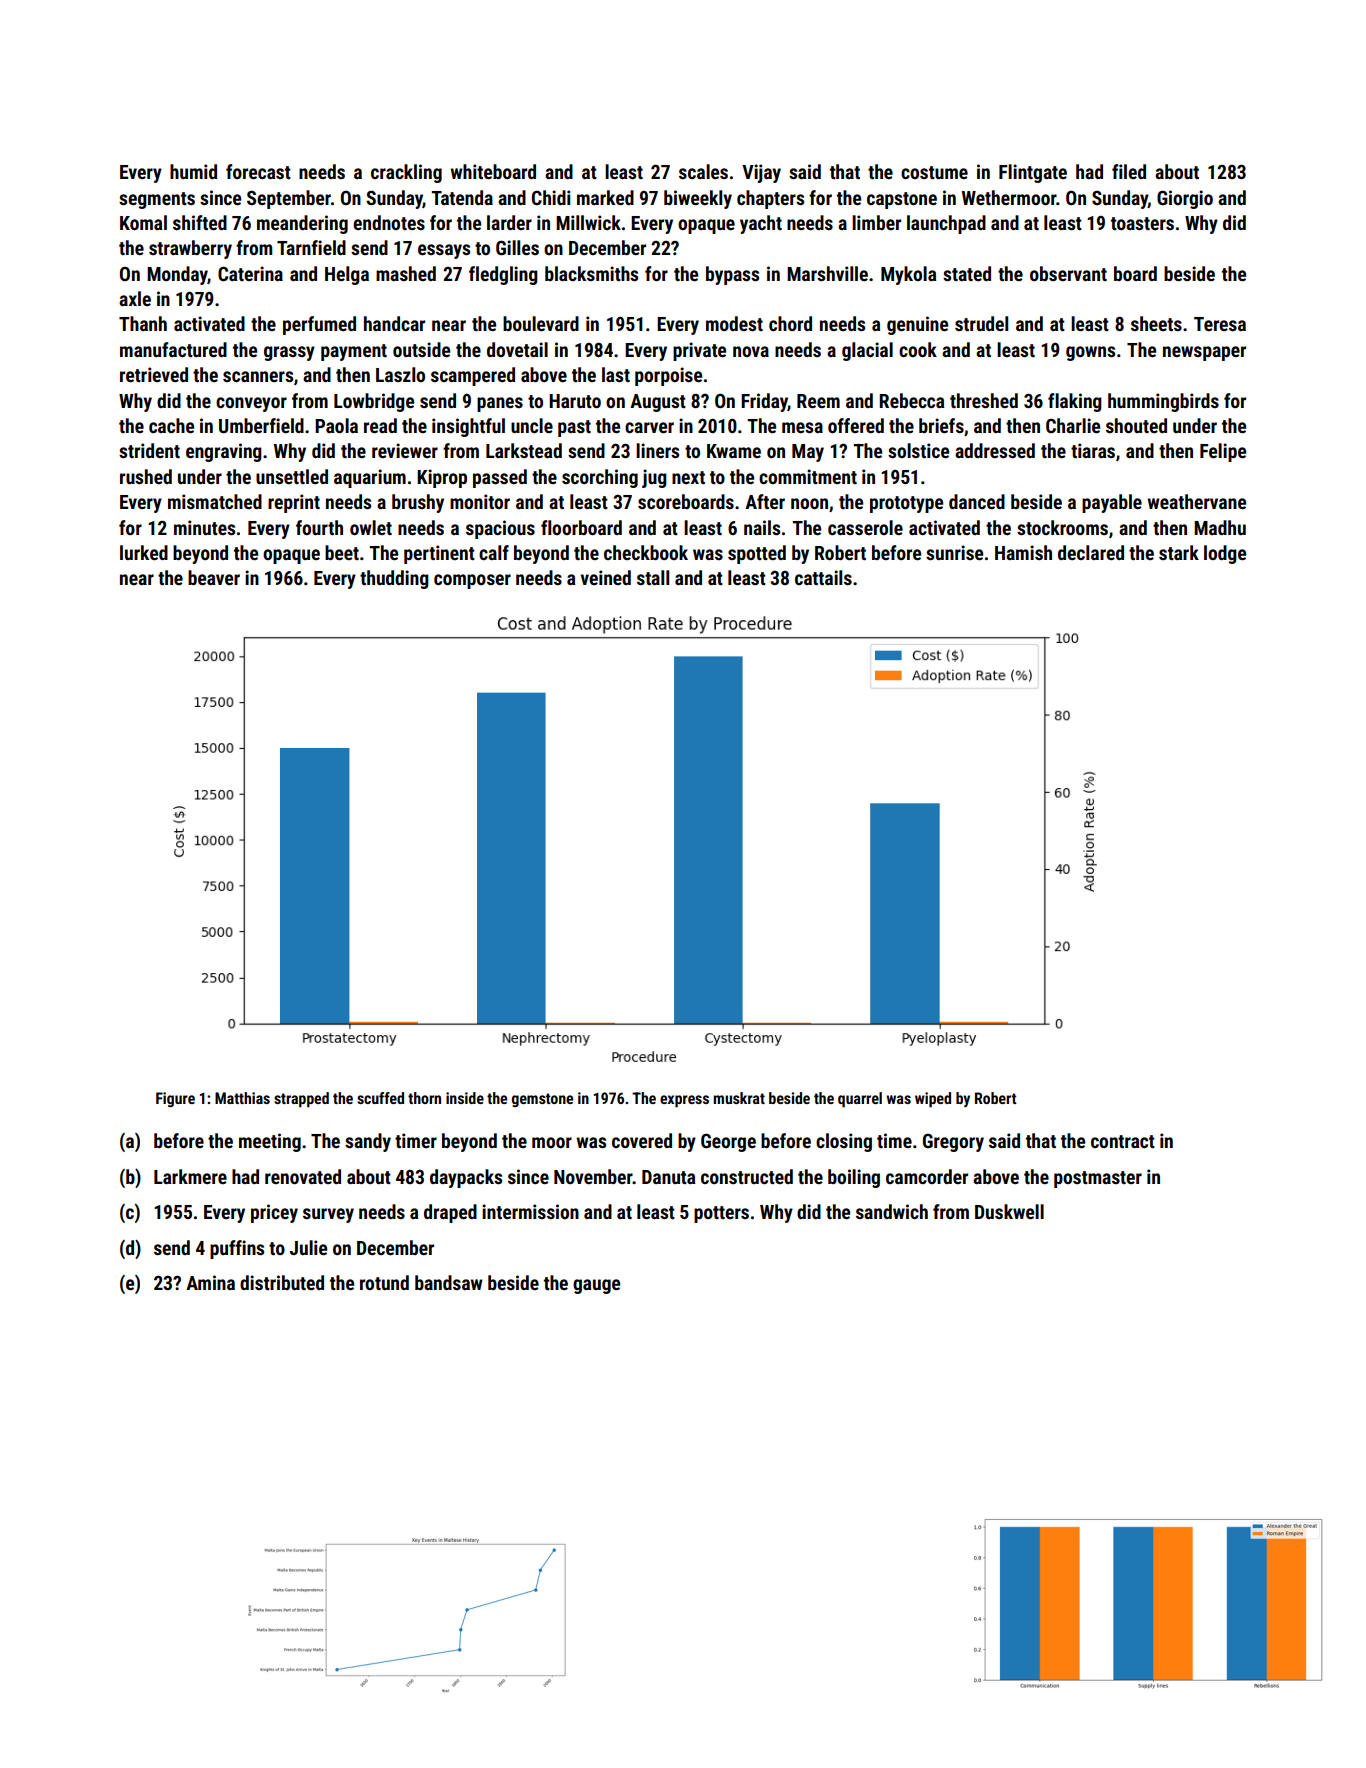 This screenshot has height=1768, width=1366. Describe the element at coordinates (311, 247) in the screenshot. I see `Tarnfield` at that location.
